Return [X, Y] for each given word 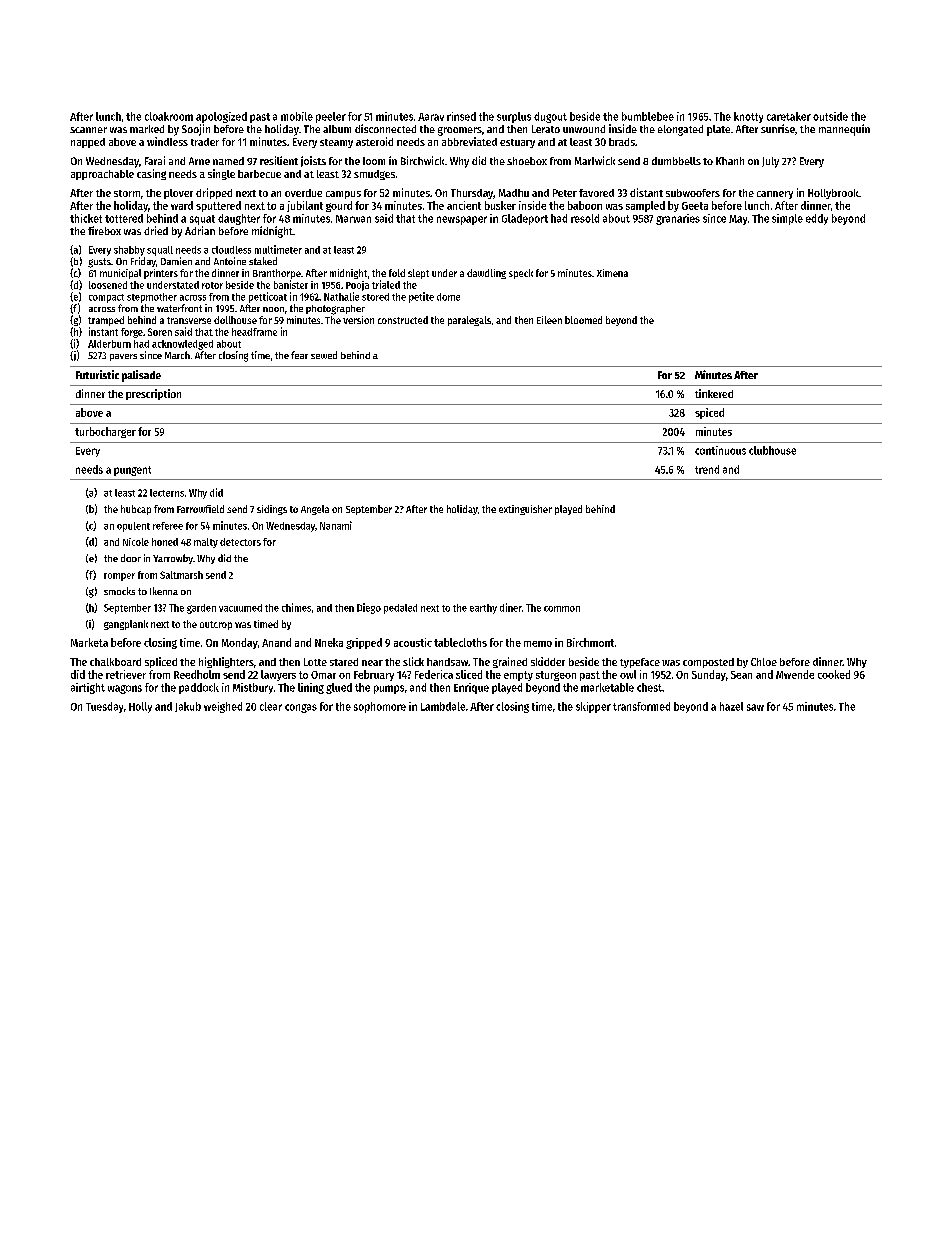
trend [707, 469]
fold [397, 273]
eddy [817, 219]
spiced [709, 413]
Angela [315, 510]
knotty [748, 117]
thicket [86, 218]
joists [313, 161]
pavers [123, 357]
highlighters [226, 662]
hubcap [136, 510]
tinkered [714, 393]
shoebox [527, 161]
